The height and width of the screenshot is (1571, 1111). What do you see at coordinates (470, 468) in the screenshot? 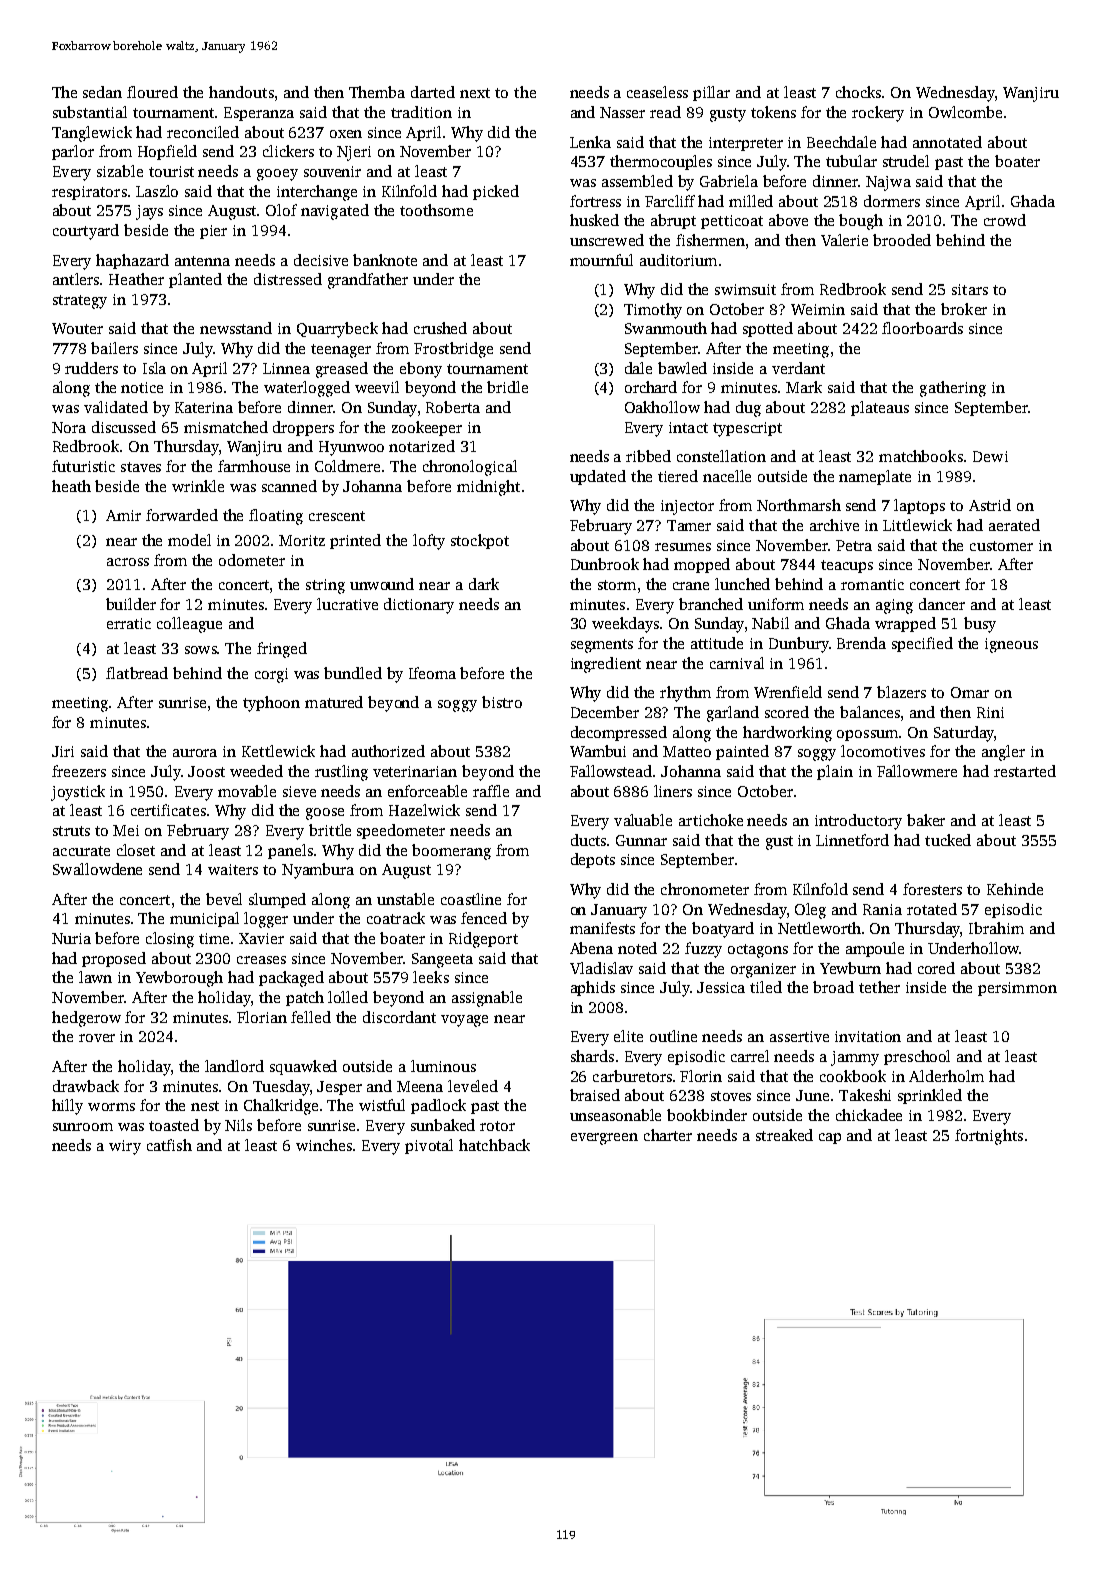
I see `chronological` at bounding box center [470, 468].
